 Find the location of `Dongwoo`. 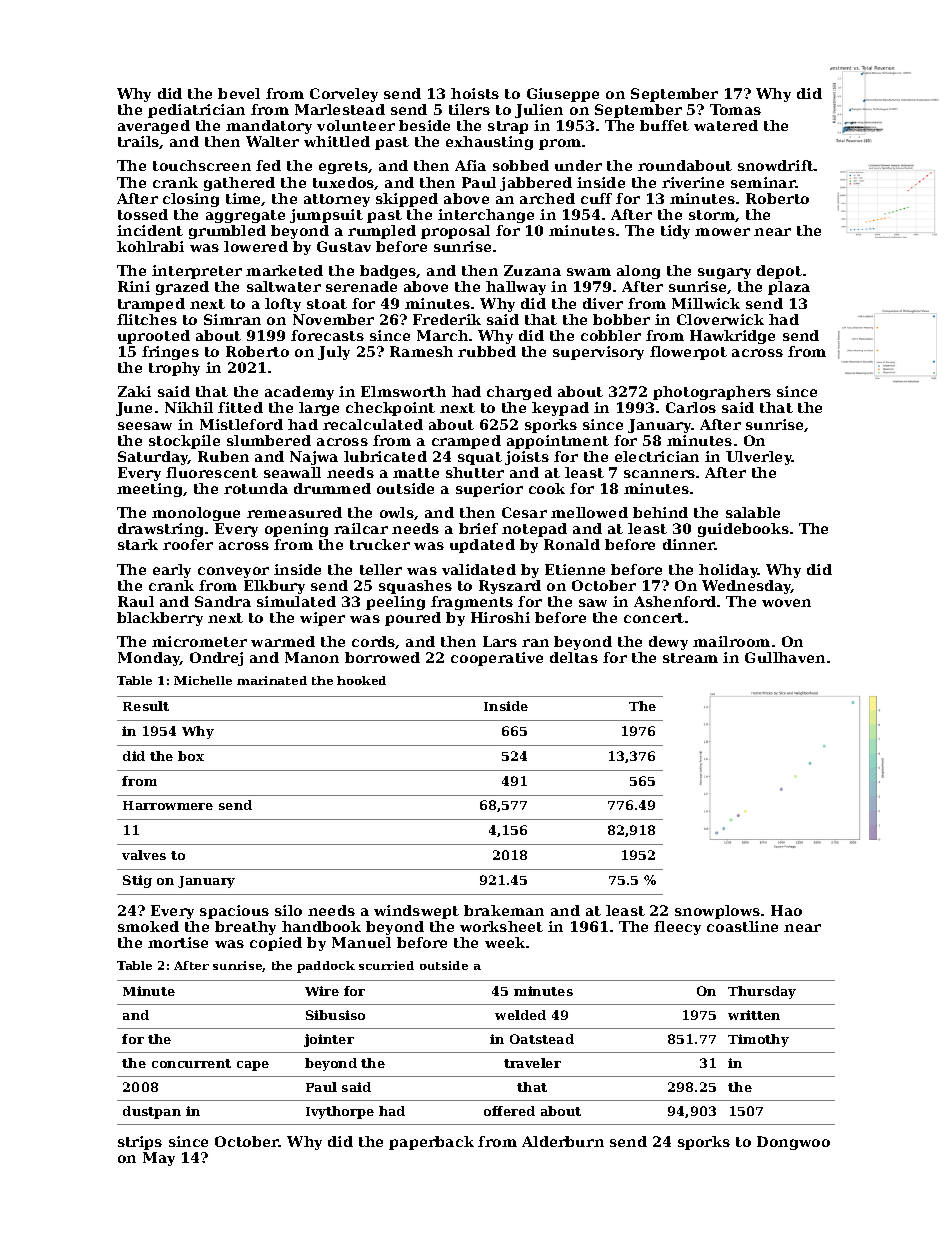

Dongwoo is located at coordinates (793, 1143).
